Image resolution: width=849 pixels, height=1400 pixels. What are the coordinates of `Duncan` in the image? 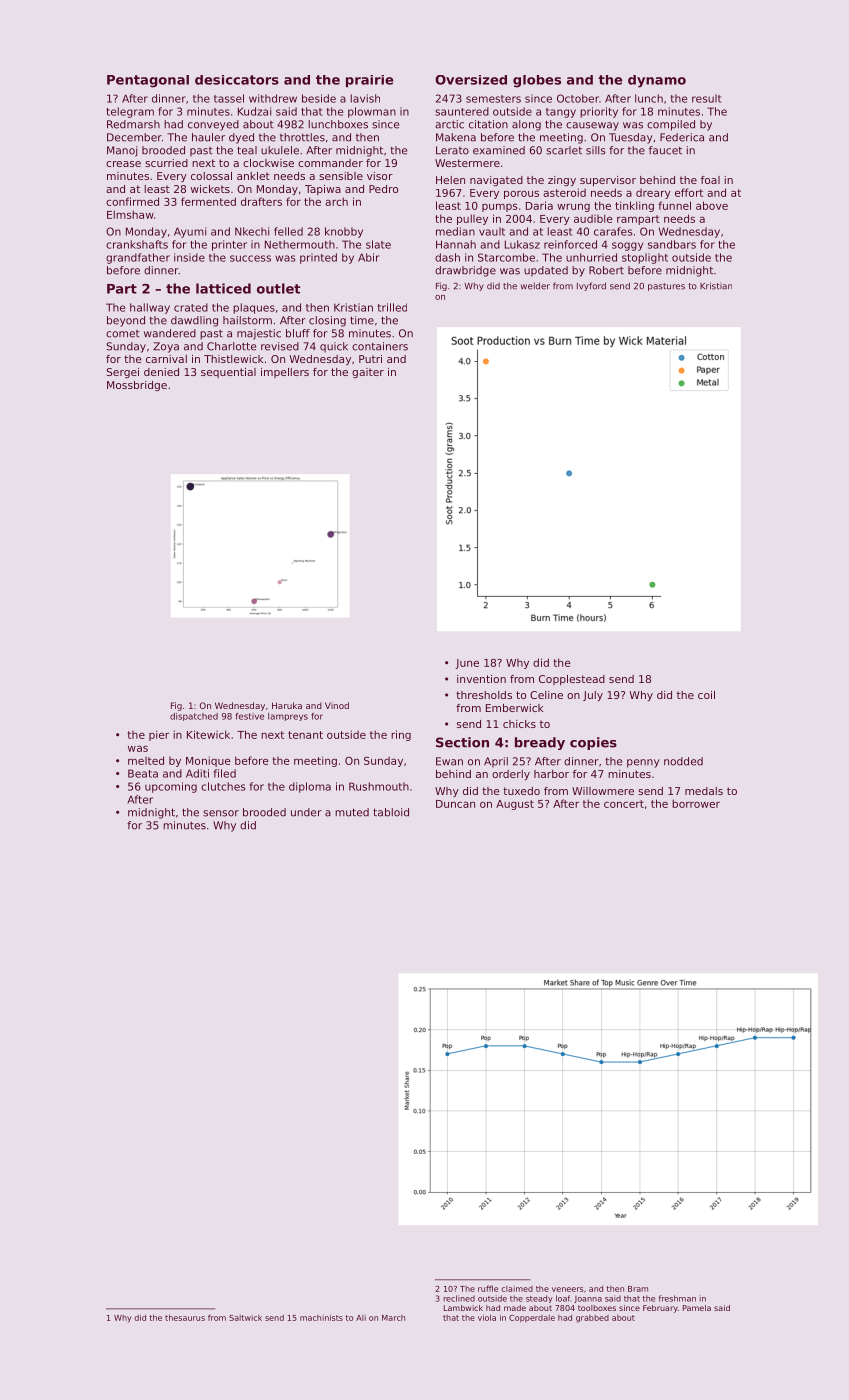 It's located at (455, 804).
